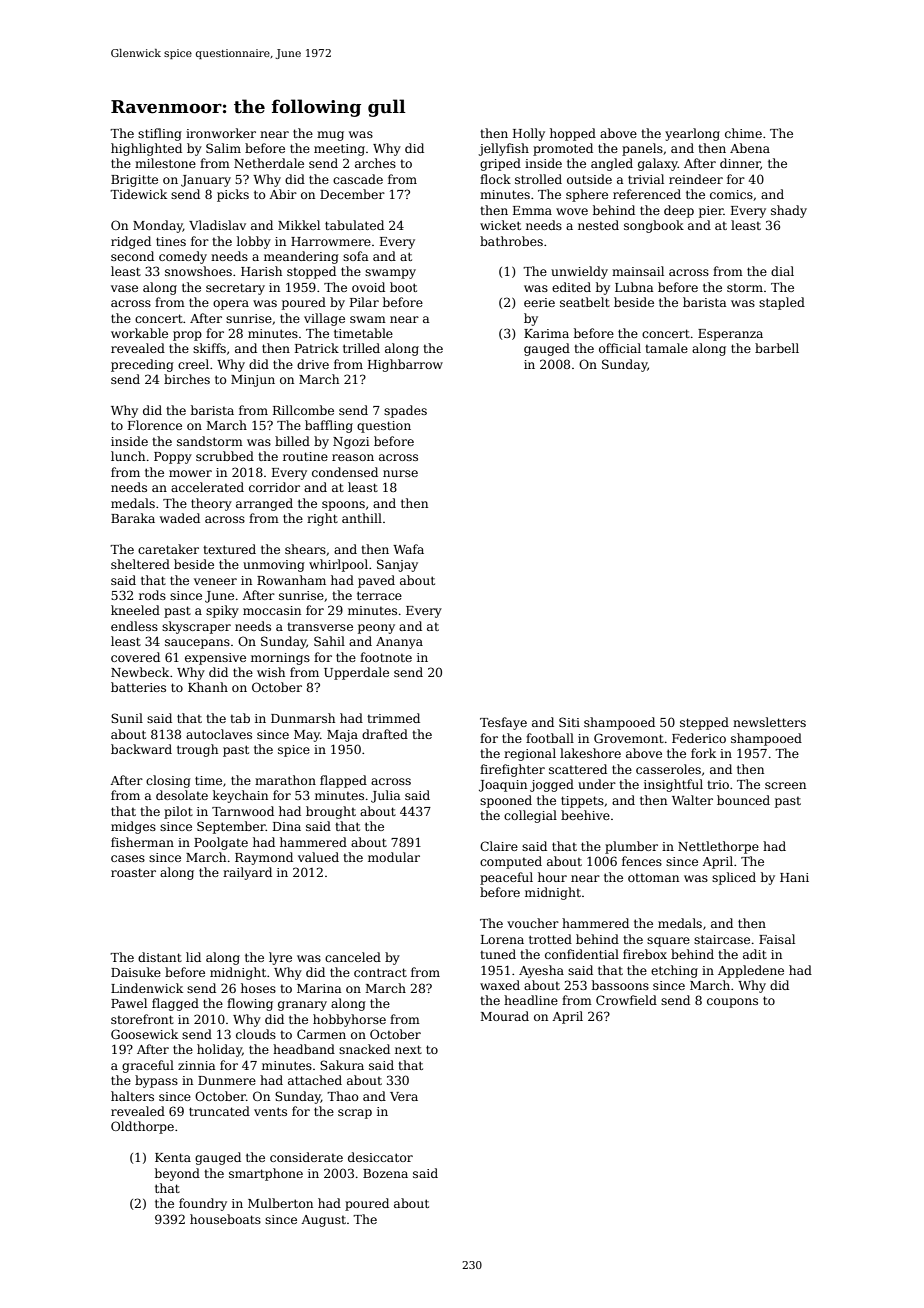  I want to click on waxed, so click(500, 985).
